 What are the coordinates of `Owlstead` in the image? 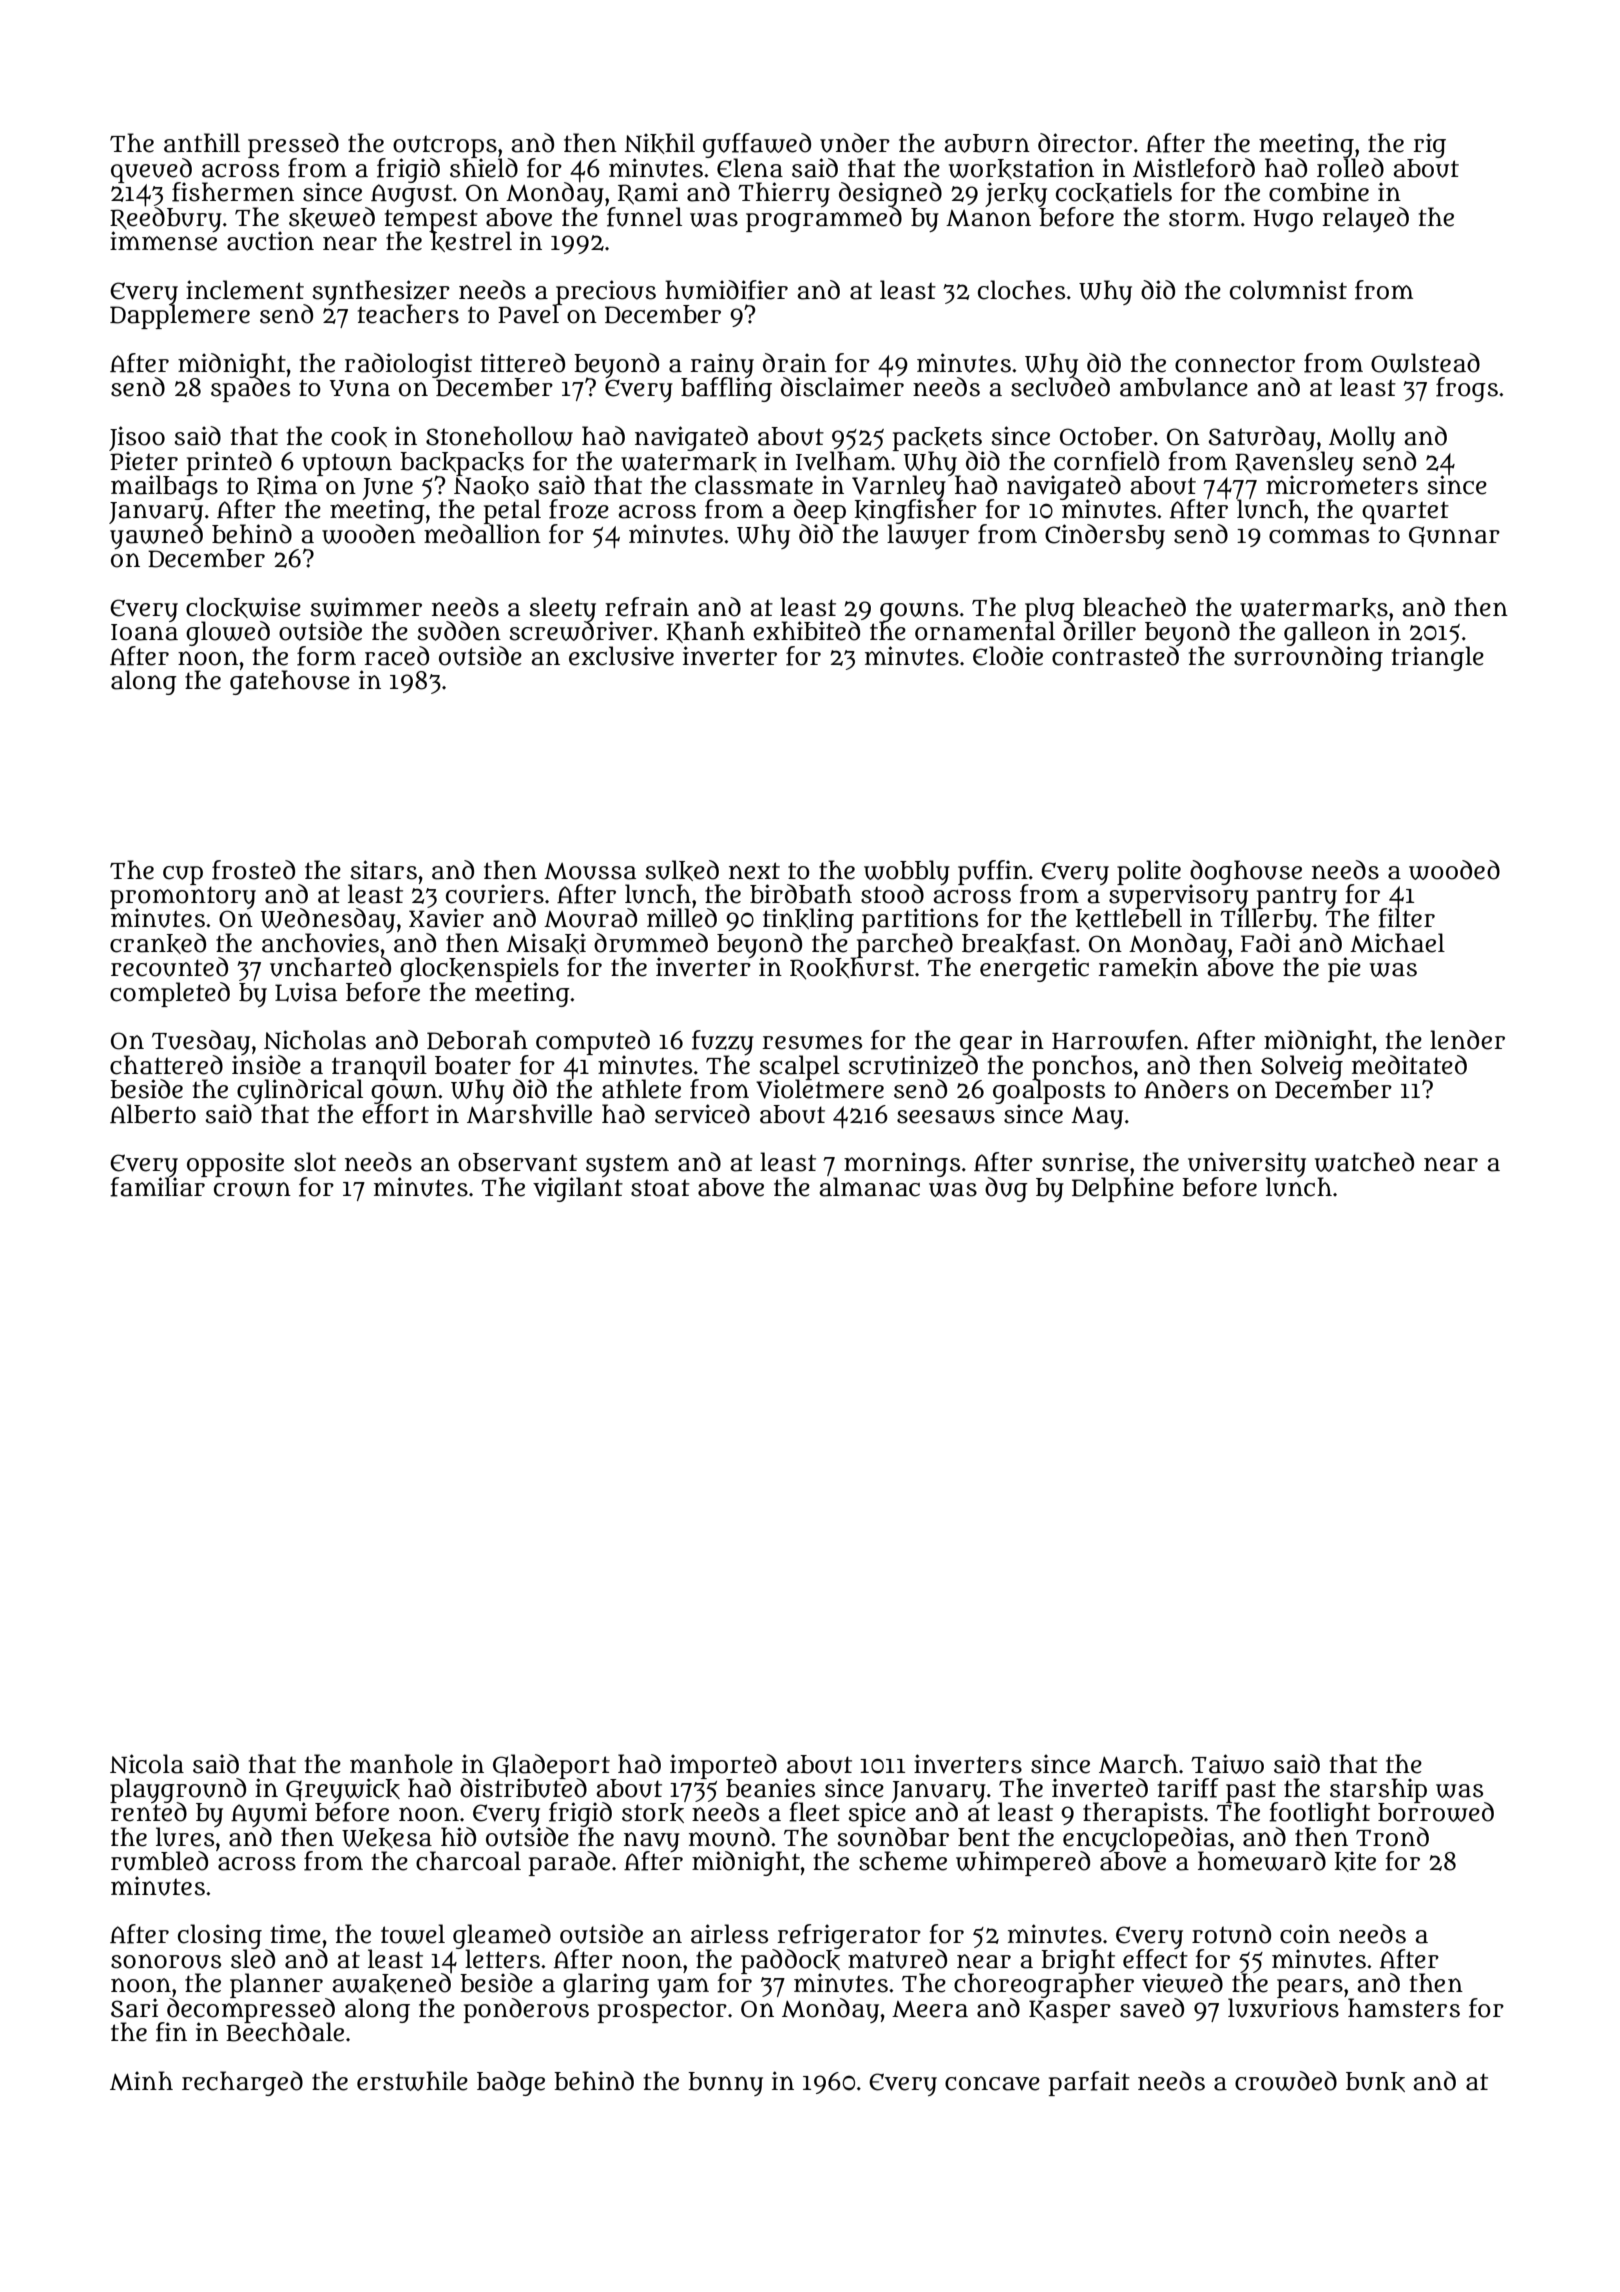 It's located at (1425, 363).
